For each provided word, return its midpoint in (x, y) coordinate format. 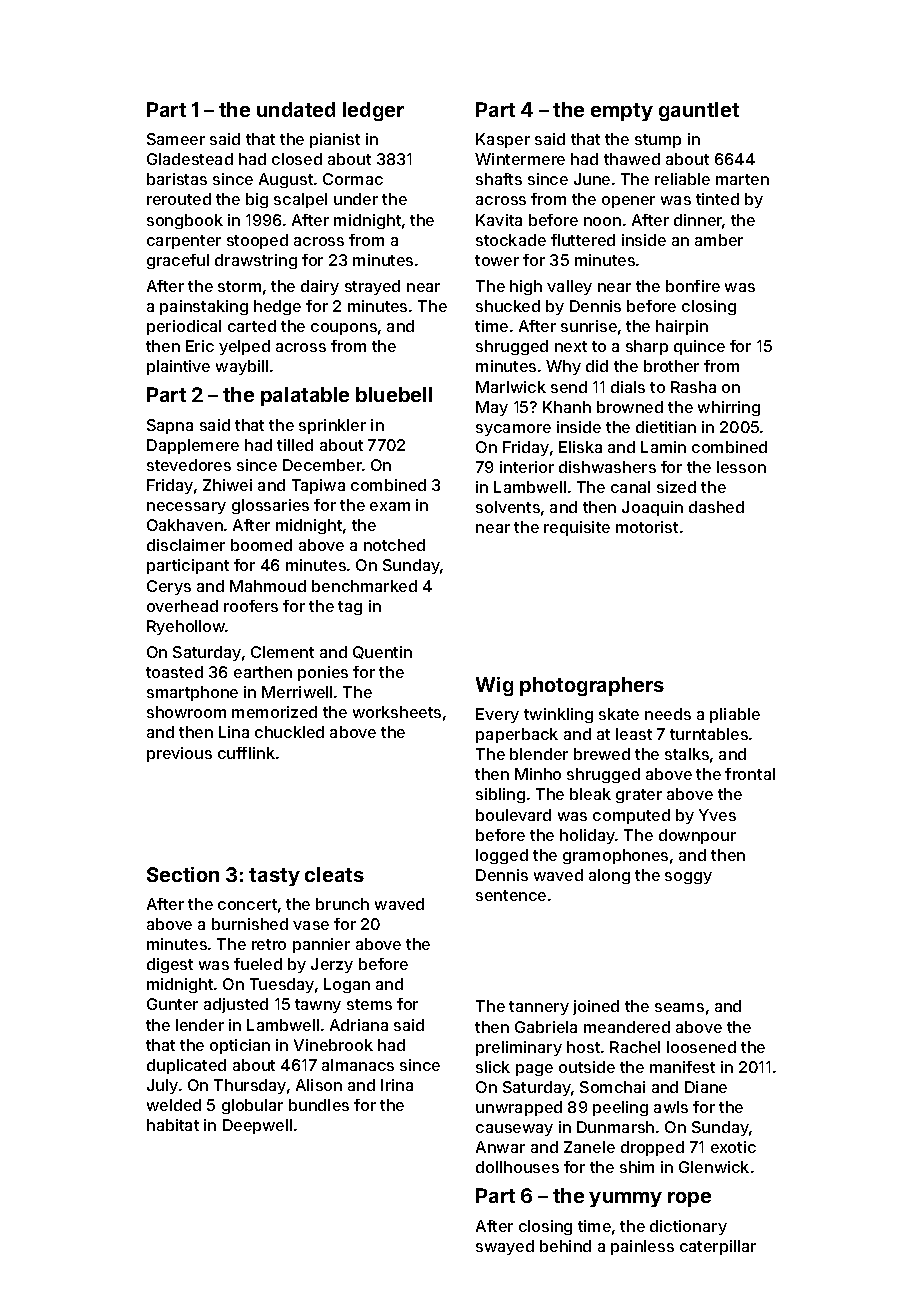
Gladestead (190, 159)
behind (565, 1246)
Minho (538, 774)
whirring (729, 408)
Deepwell (257, 1126)
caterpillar (718, 1247)
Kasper (503, 140)
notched (394, 545)
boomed (261, 545)
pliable (735, 715)
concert (247, 904)
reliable (682, 179)
